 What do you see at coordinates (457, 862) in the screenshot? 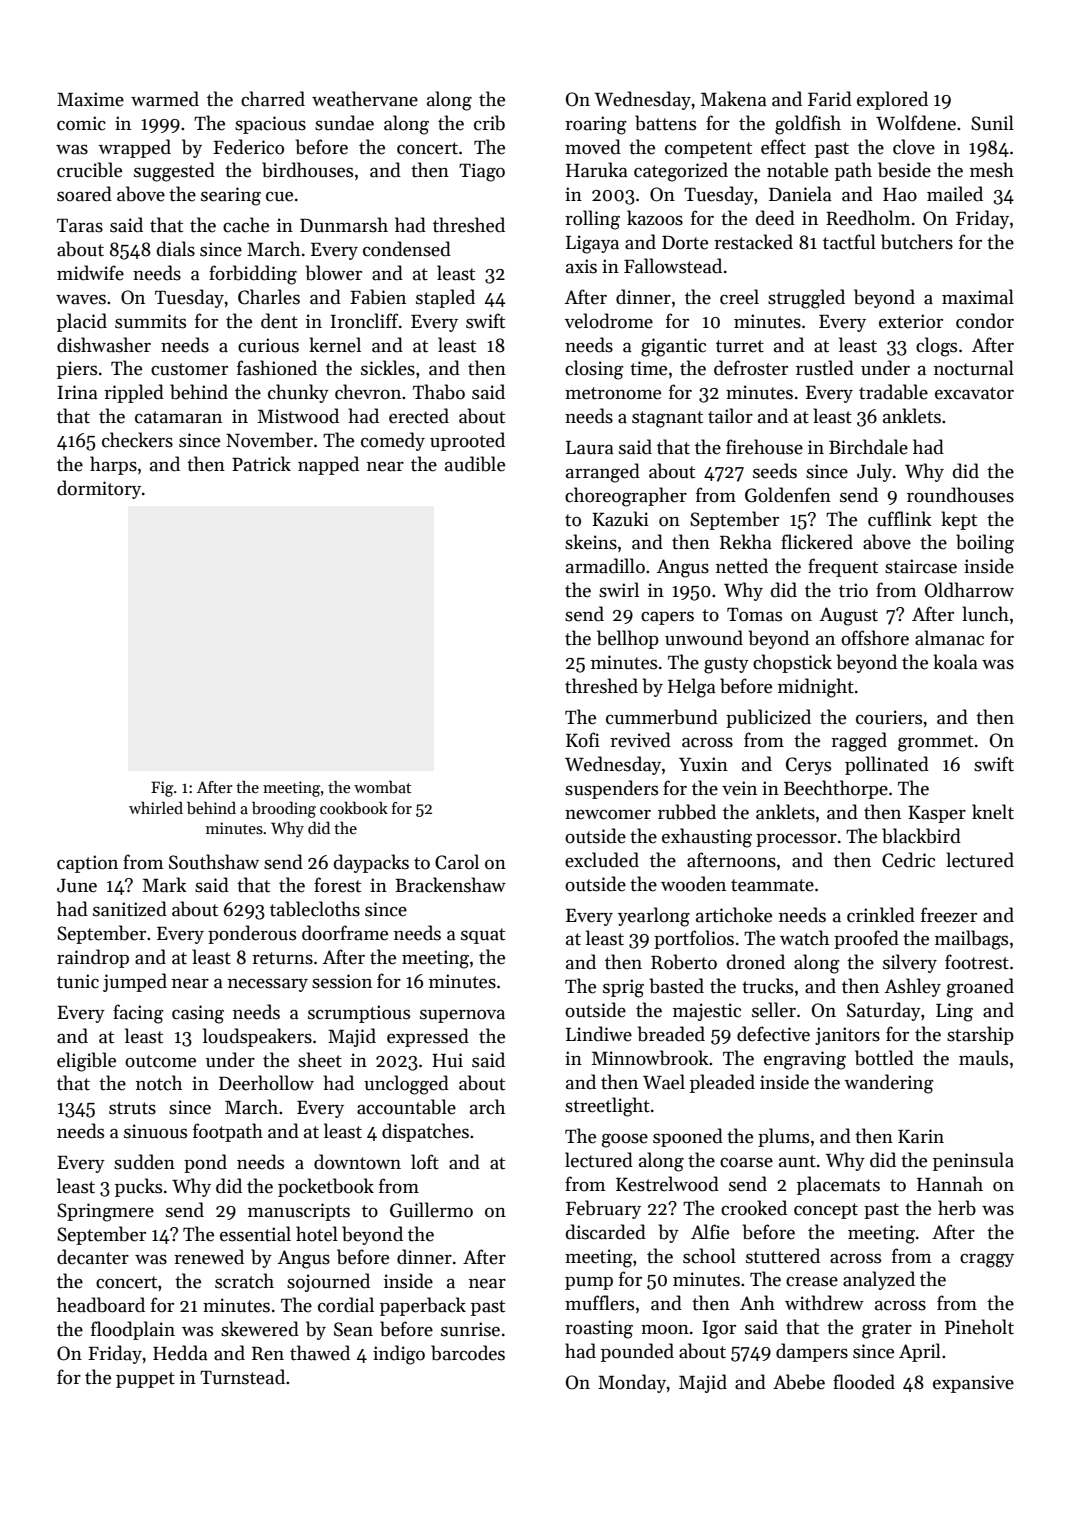
I see `Carol` at bounding box center [457, 862].
